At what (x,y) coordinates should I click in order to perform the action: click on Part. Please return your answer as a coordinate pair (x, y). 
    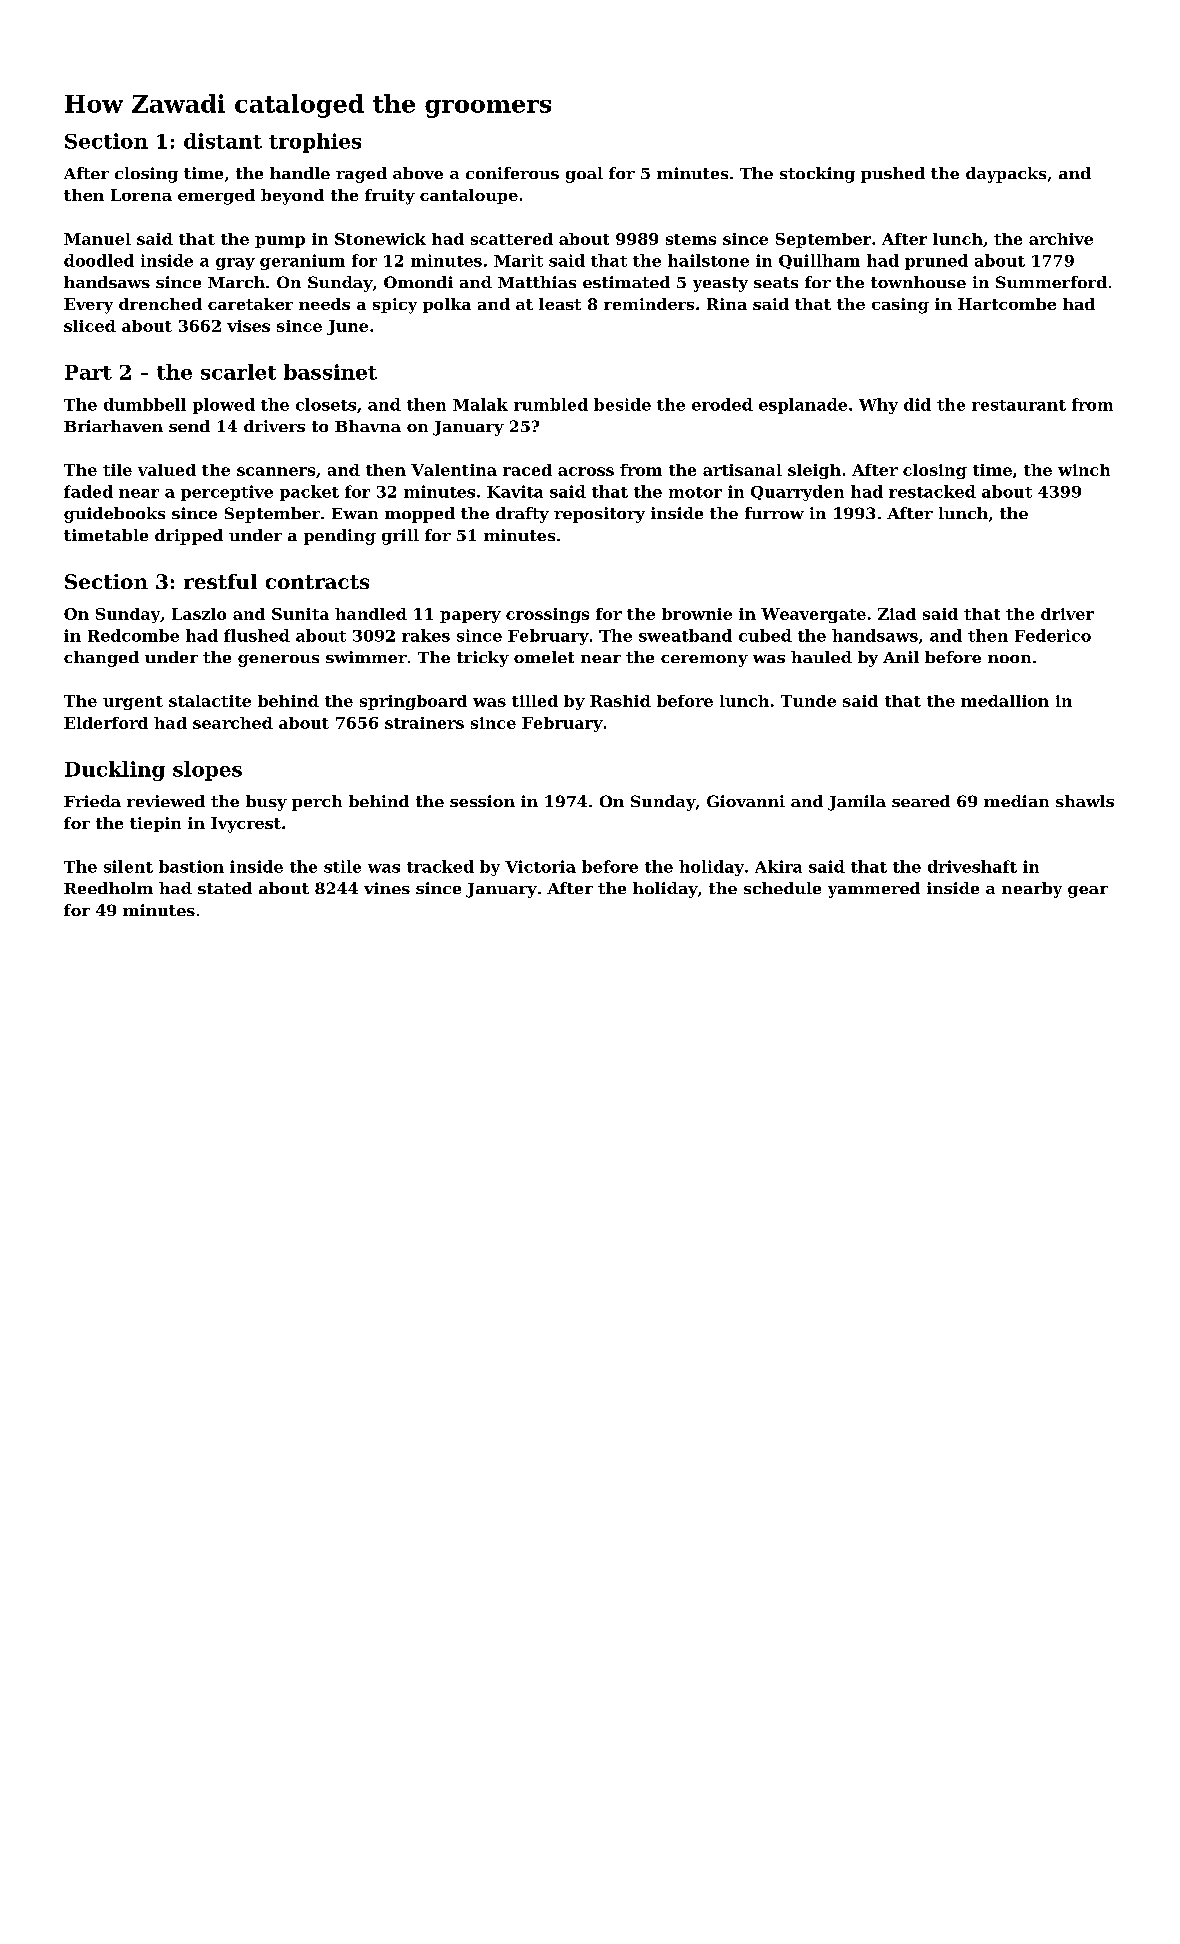
    Looking at the image, I should click on (88, 372).
